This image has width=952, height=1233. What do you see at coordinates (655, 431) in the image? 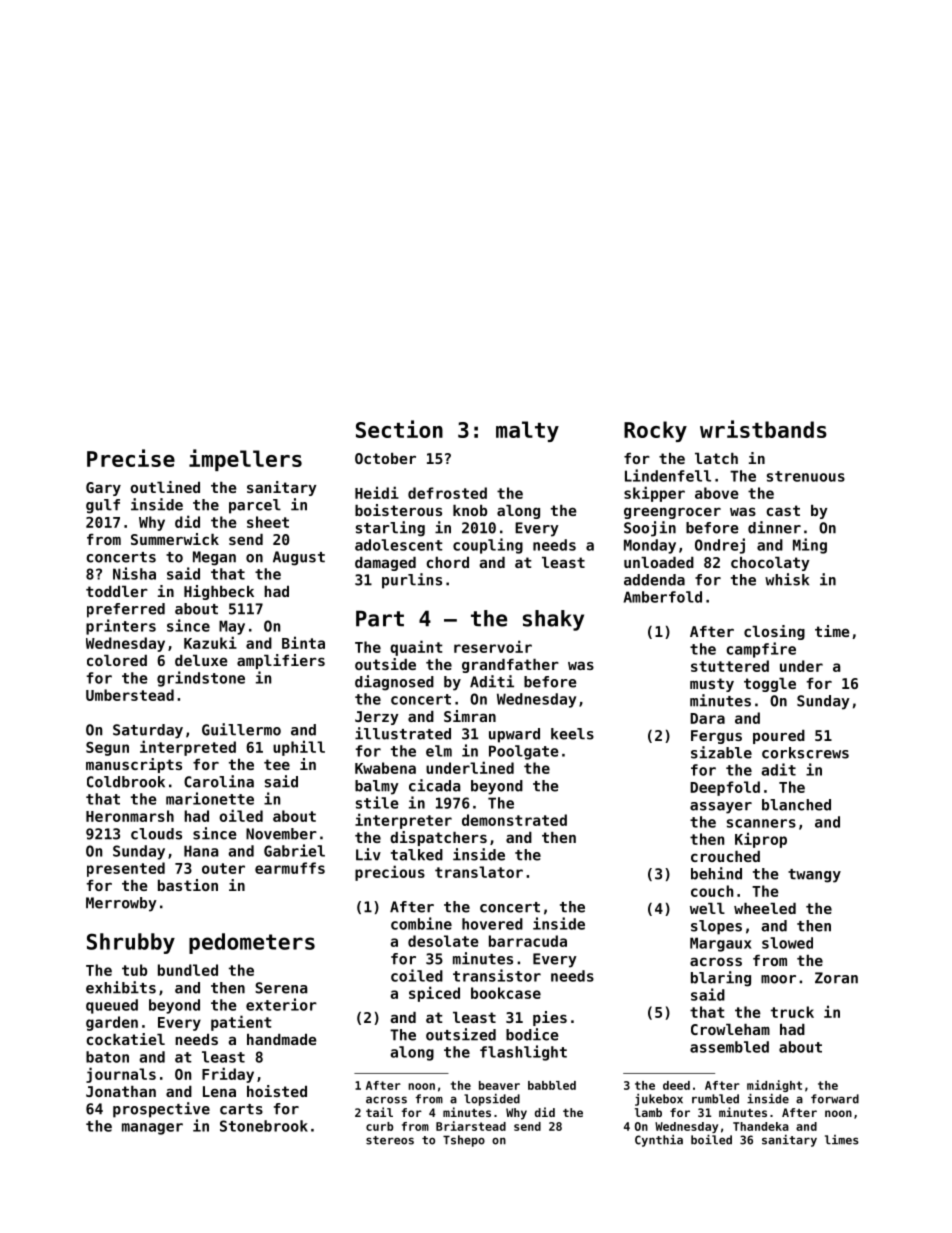
I see `Rocky` at bounding box center [655, 431].
